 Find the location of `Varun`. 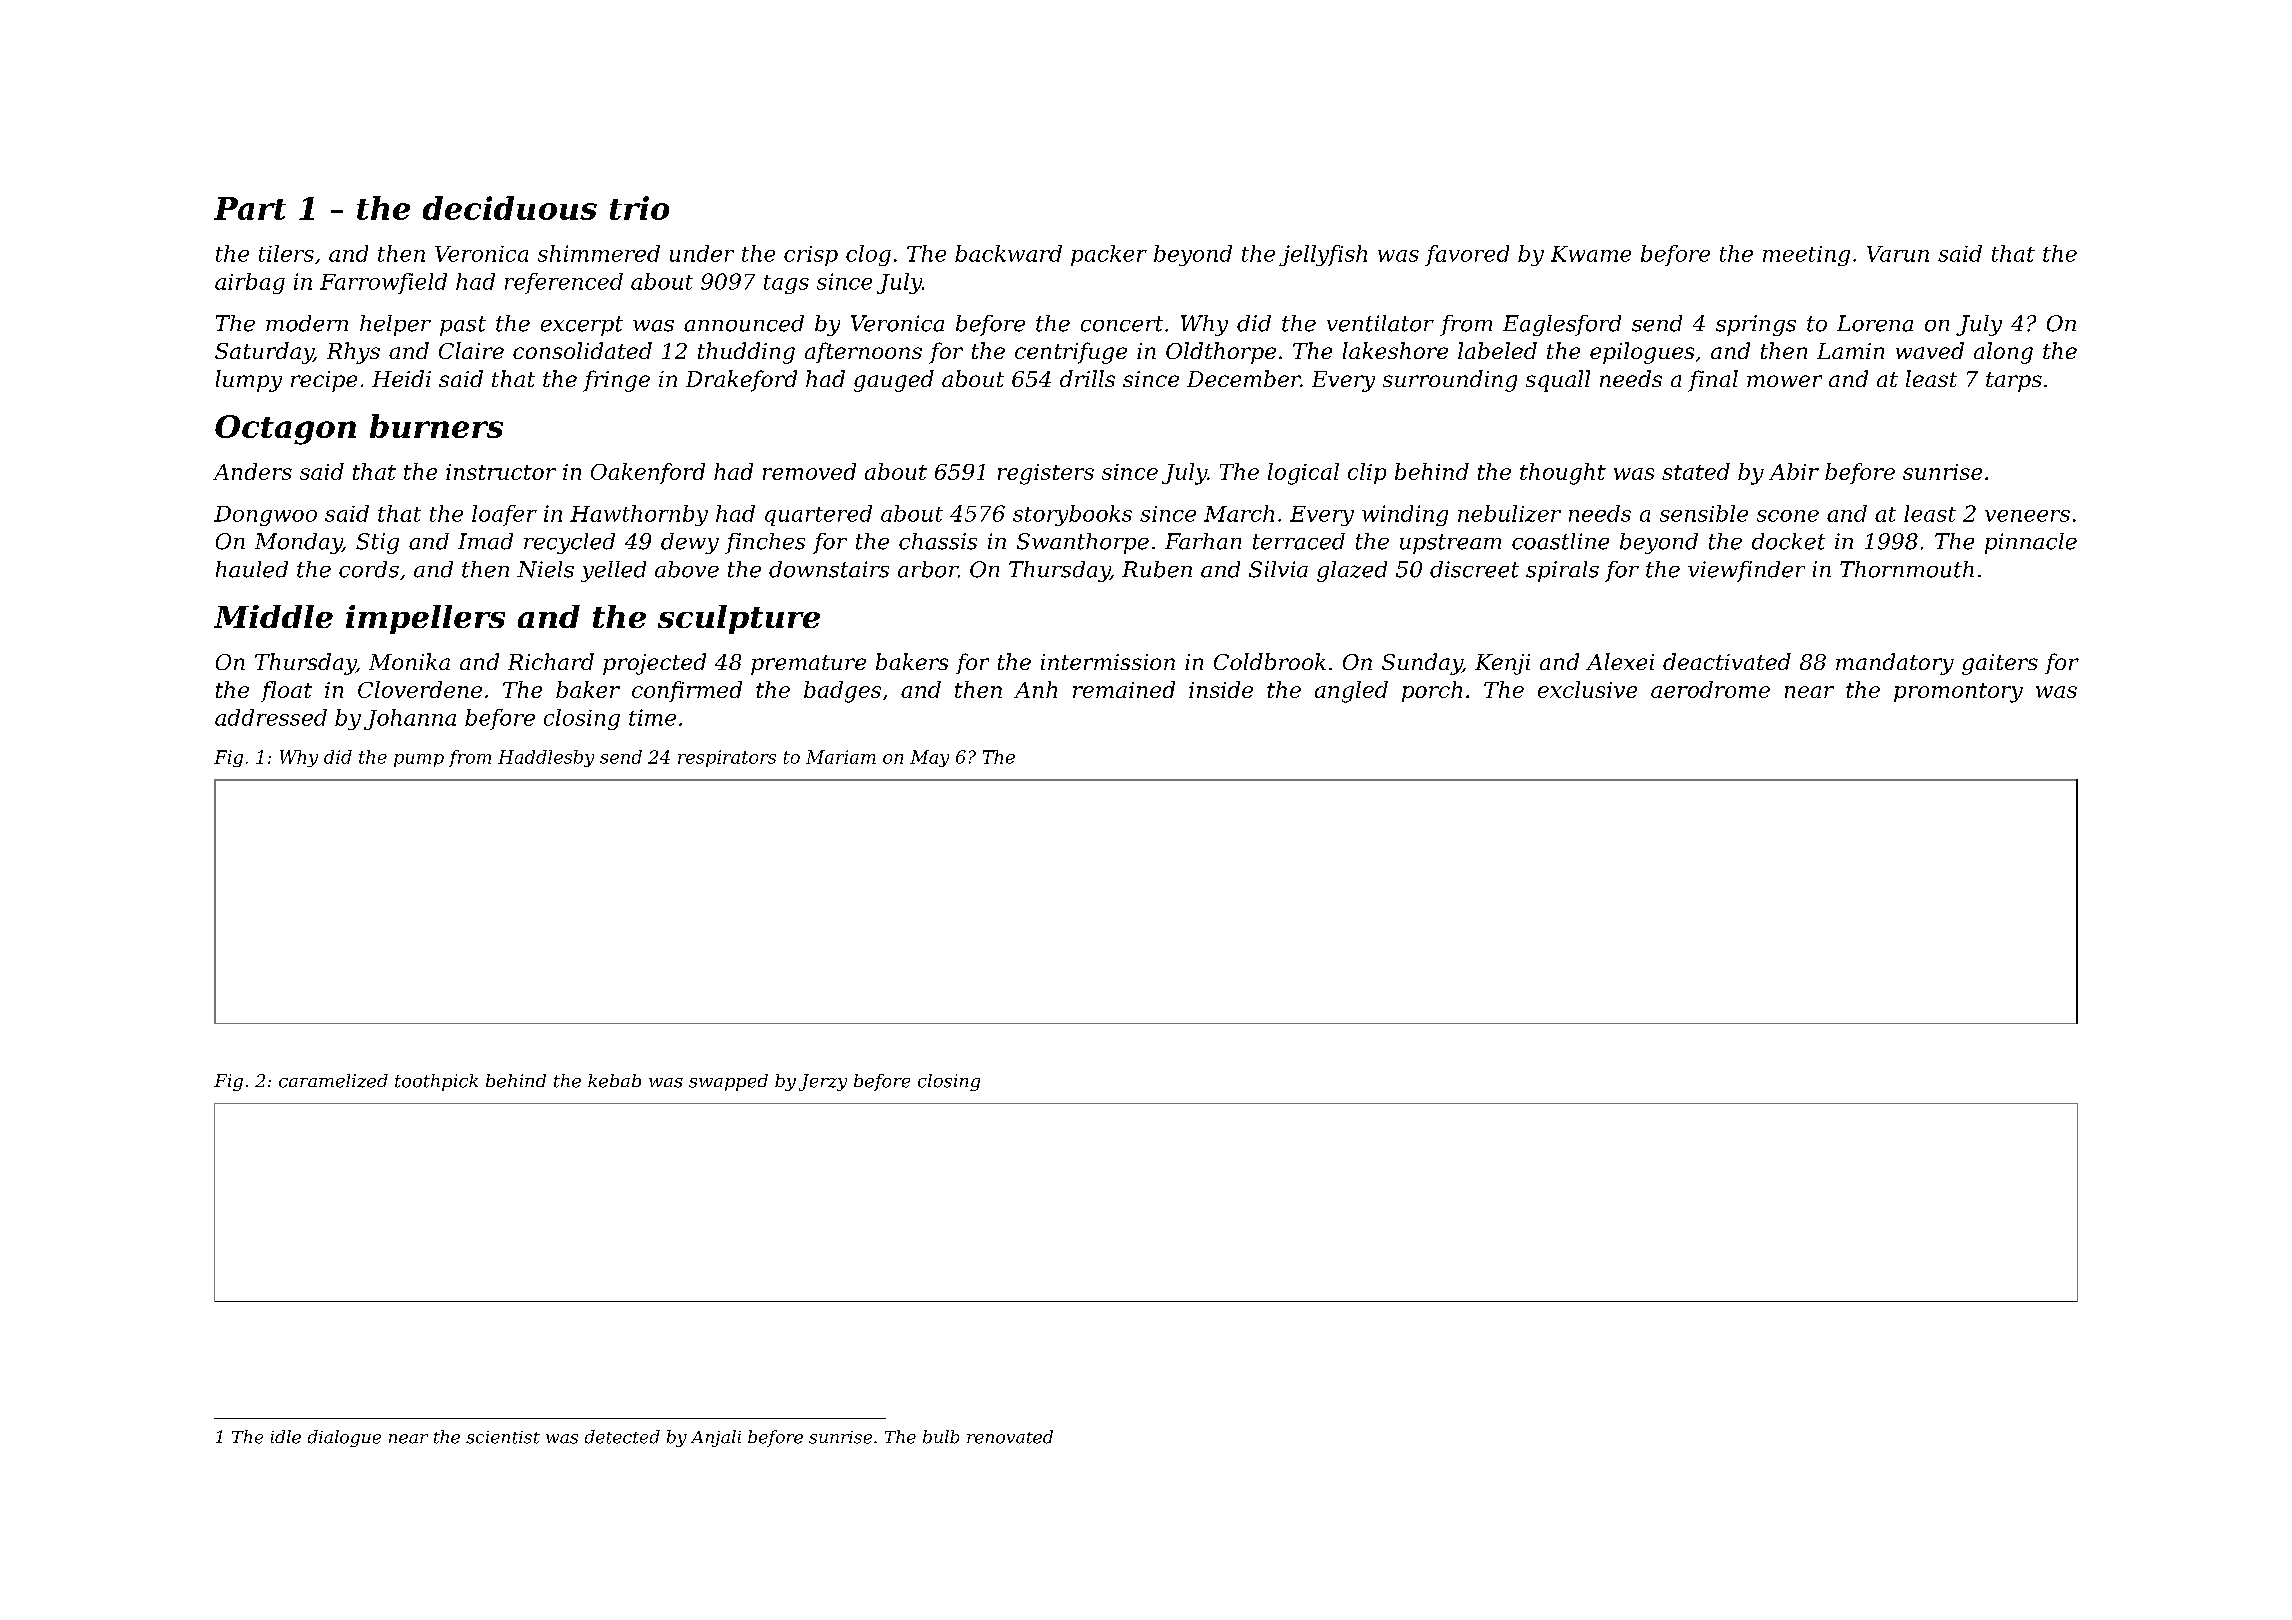

Varun is located at coordinates (1898, 254).
